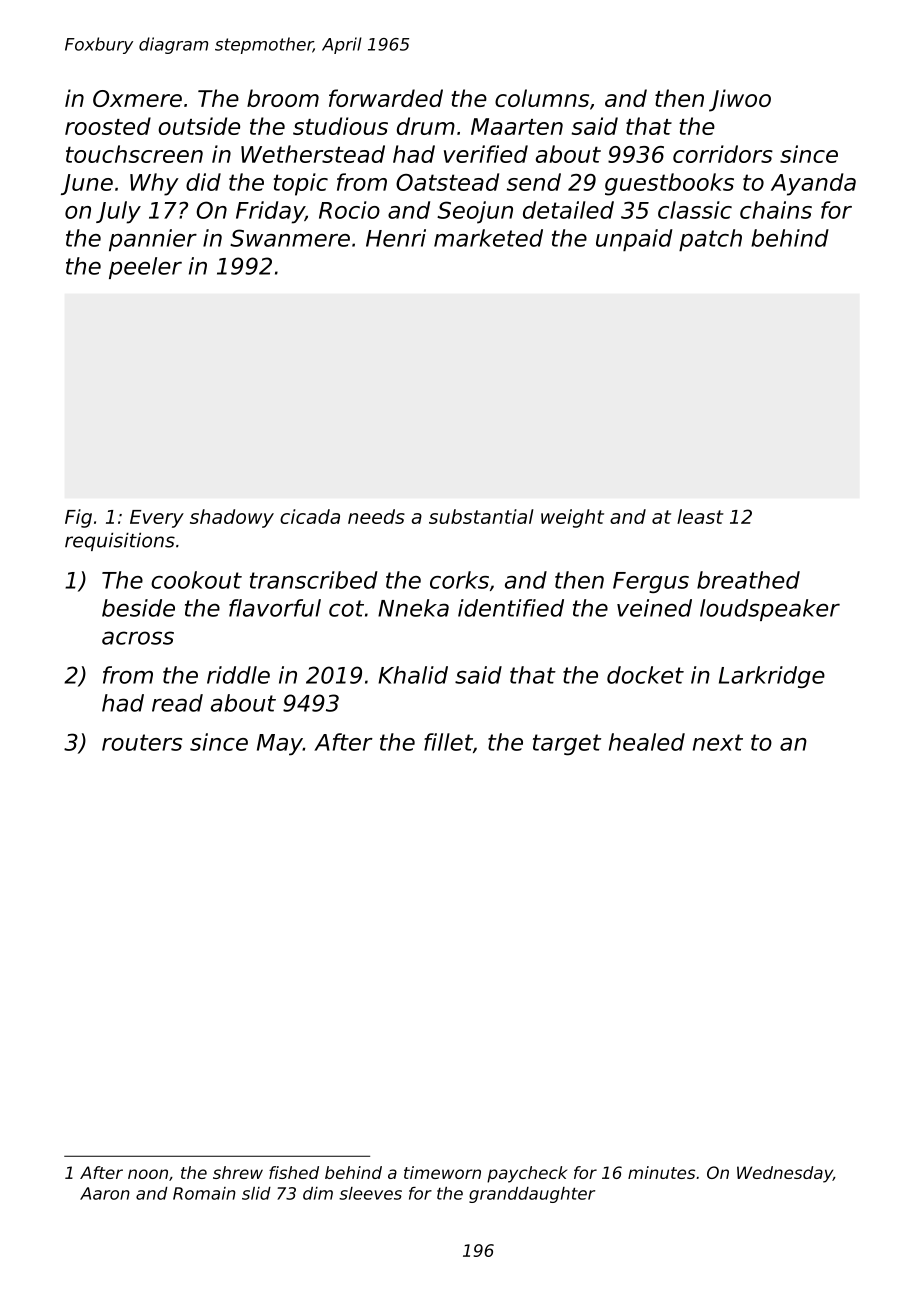  What do you see at coordinates (542, 98) in the page?
I see `columns` at bounding box center [542, 98].
